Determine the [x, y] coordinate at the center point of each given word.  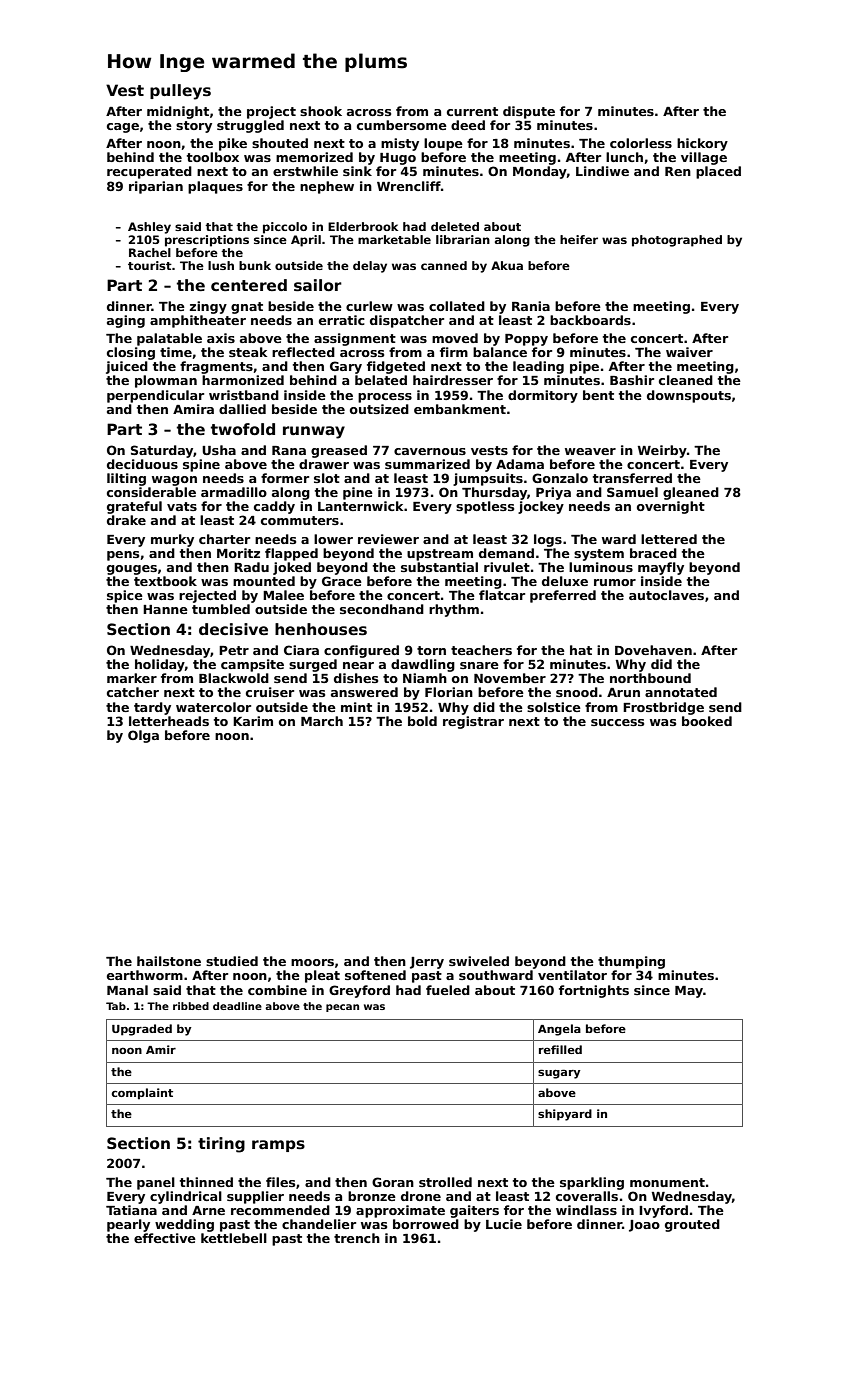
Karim [253, 721]
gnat [247, 308]
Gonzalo [560, 478]
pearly [128, 1225]
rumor [615, 582]
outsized [379, 409]
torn [431, 650]
